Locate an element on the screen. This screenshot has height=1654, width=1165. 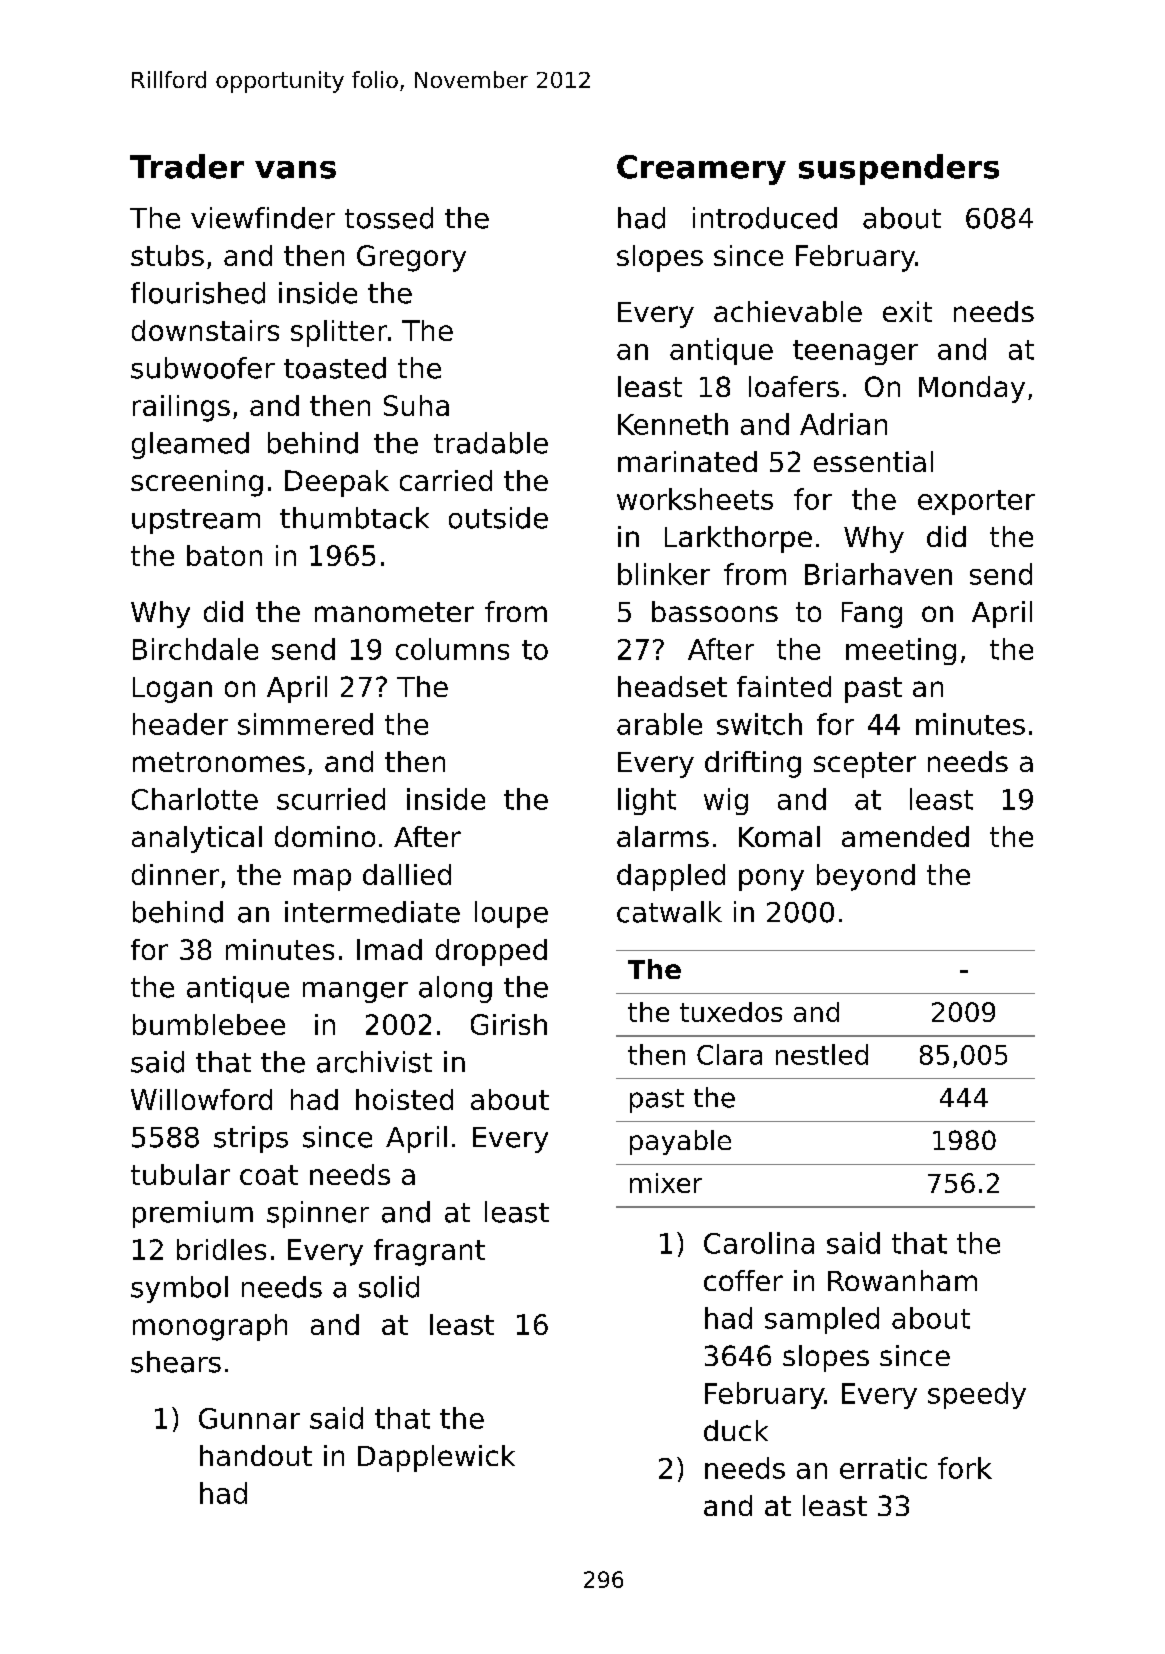
meeting is located at coordinates (901, 651).
